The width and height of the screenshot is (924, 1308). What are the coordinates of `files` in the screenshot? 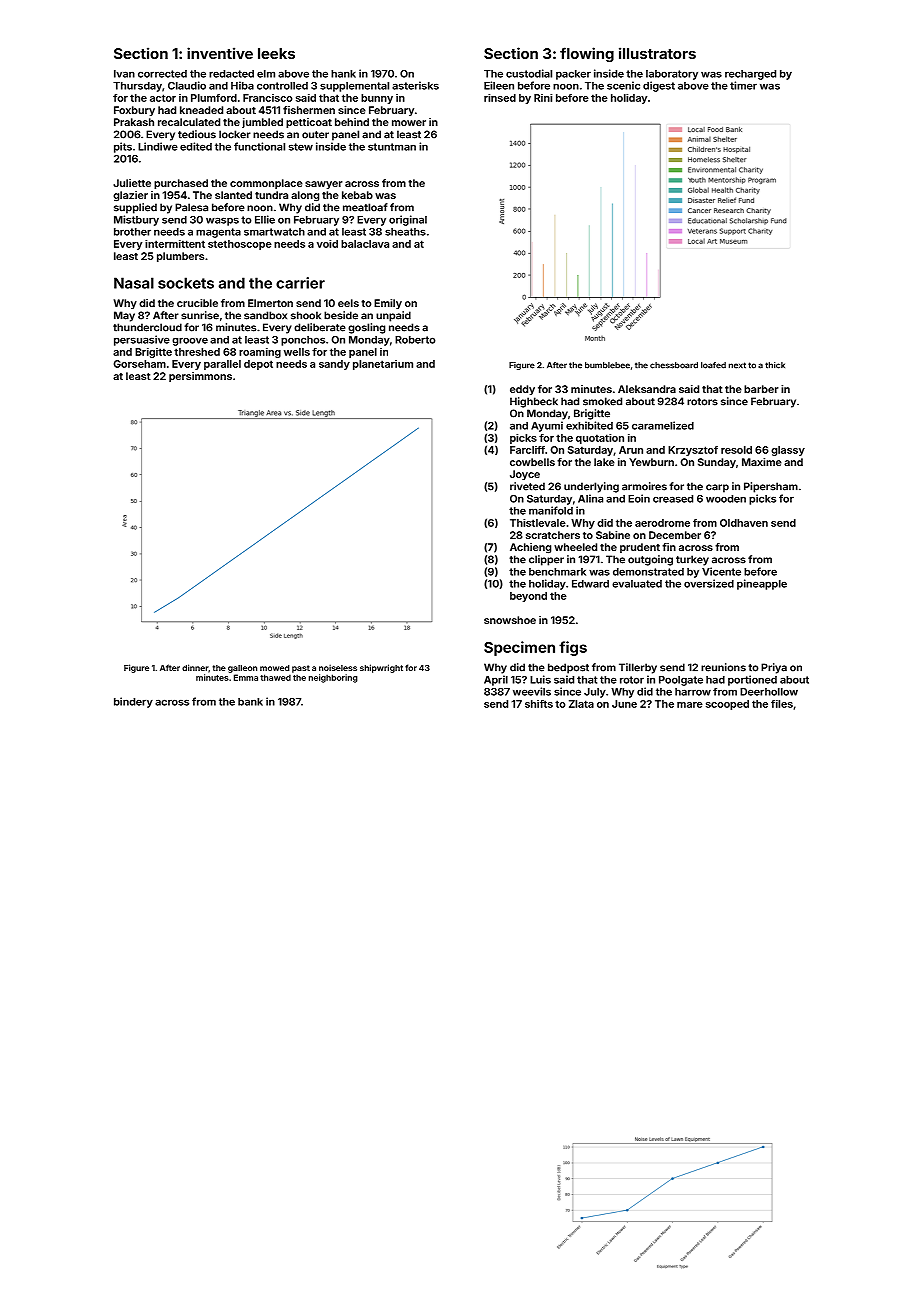 It's located at (782, 704).
